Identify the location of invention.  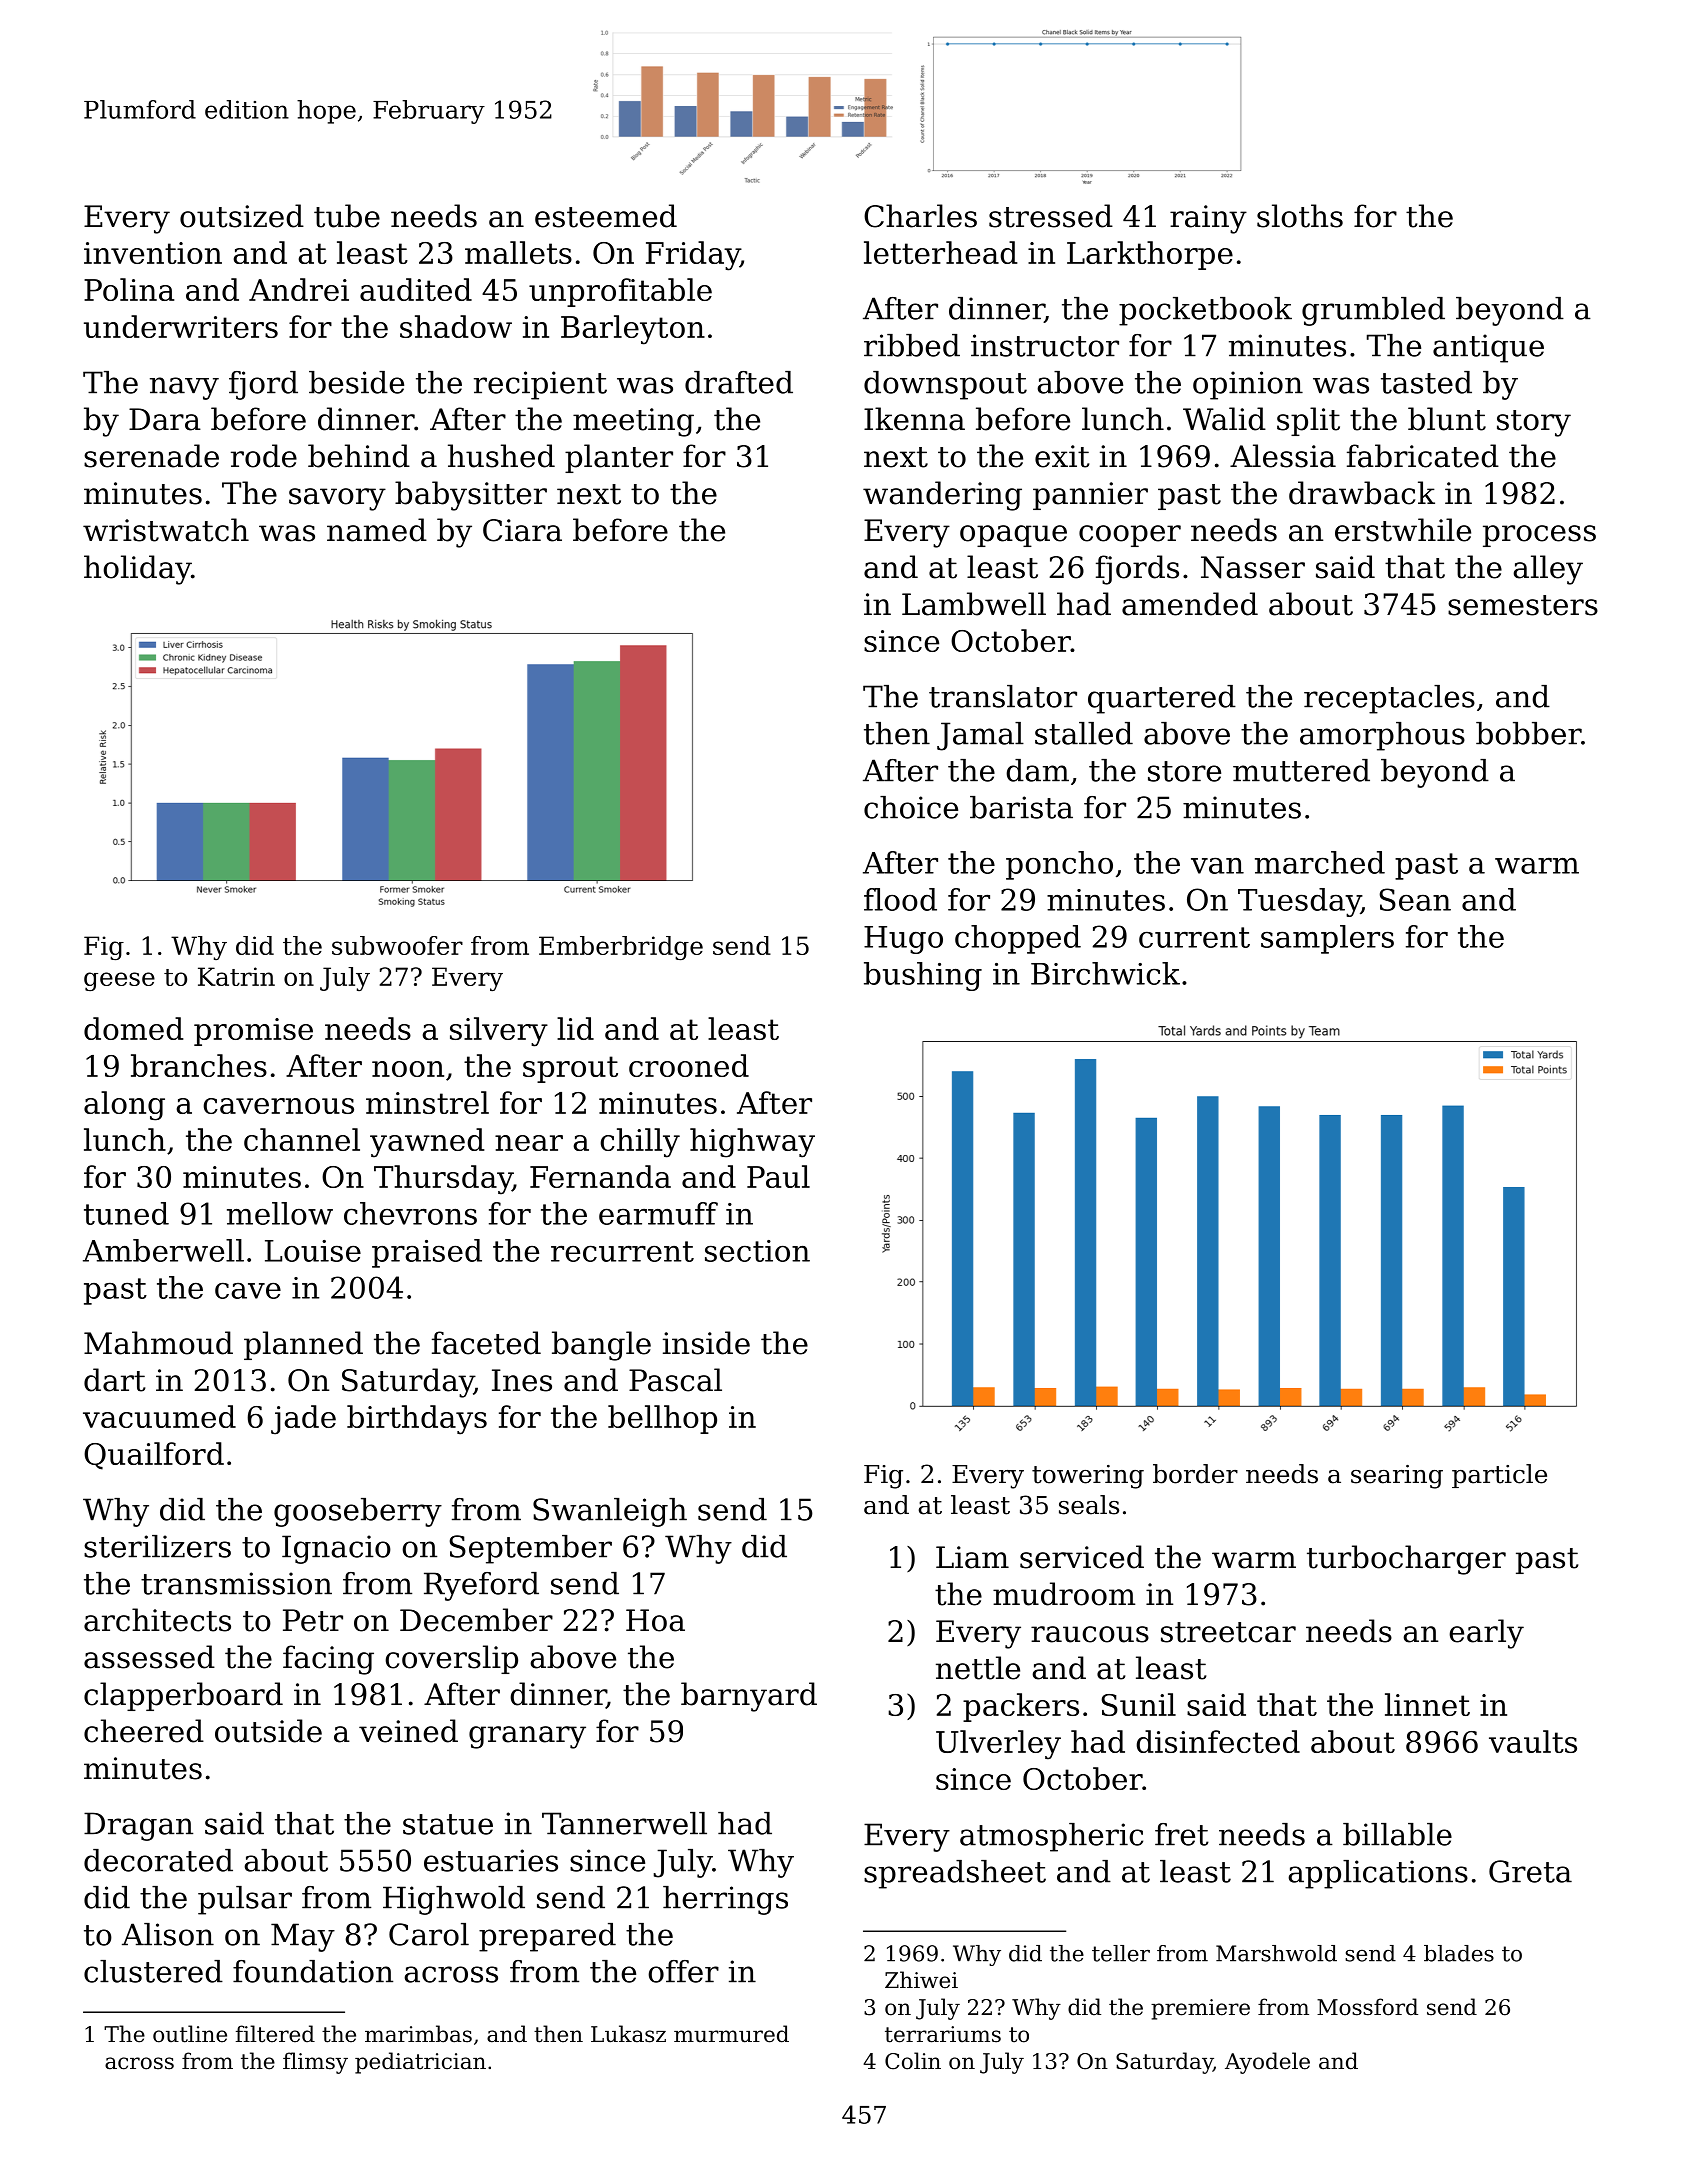
(153, 253).
